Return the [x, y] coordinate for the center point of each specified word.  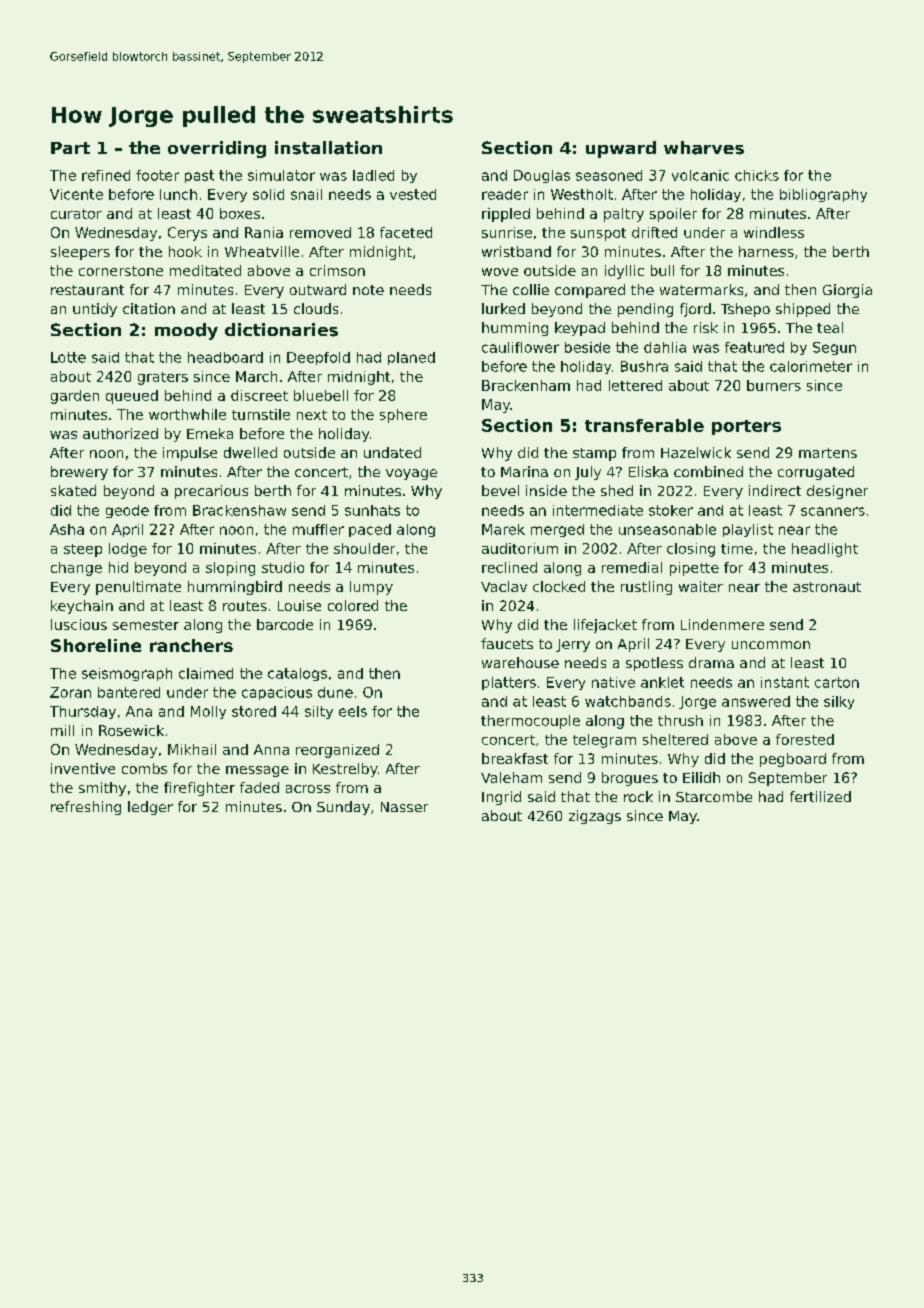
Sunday [343, 808]
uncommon [771, 645]
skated [73, 490]
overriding [217, 149]
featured [754, 347]
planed [411, 358]
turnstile [261, 414]
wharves [704, 148]
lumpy [371, 588]
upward [621, 149]
